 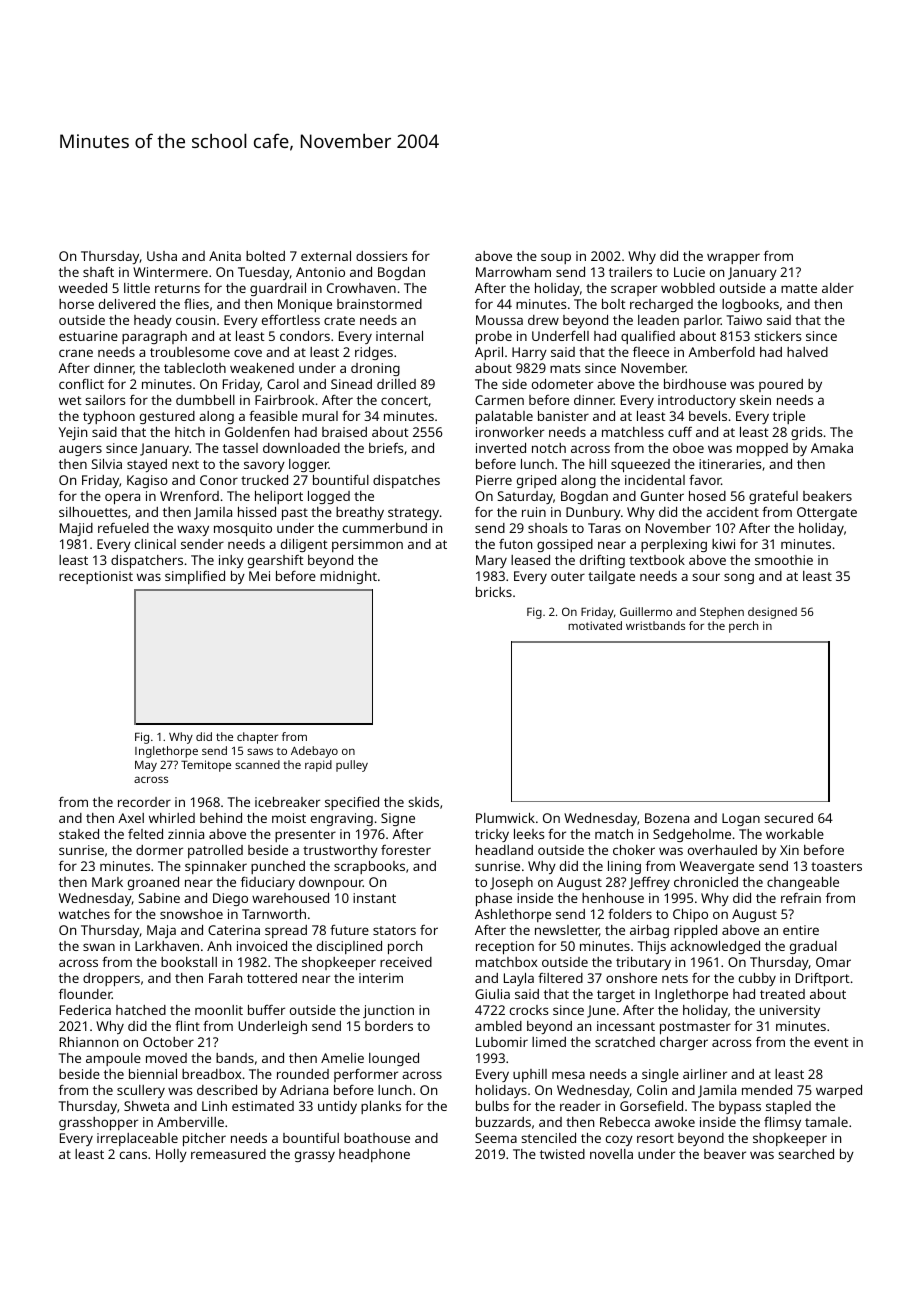 What do you see at coordinates (369, 867) in the document?
I see `scrapbooks` at bounding box center [369, 867].
